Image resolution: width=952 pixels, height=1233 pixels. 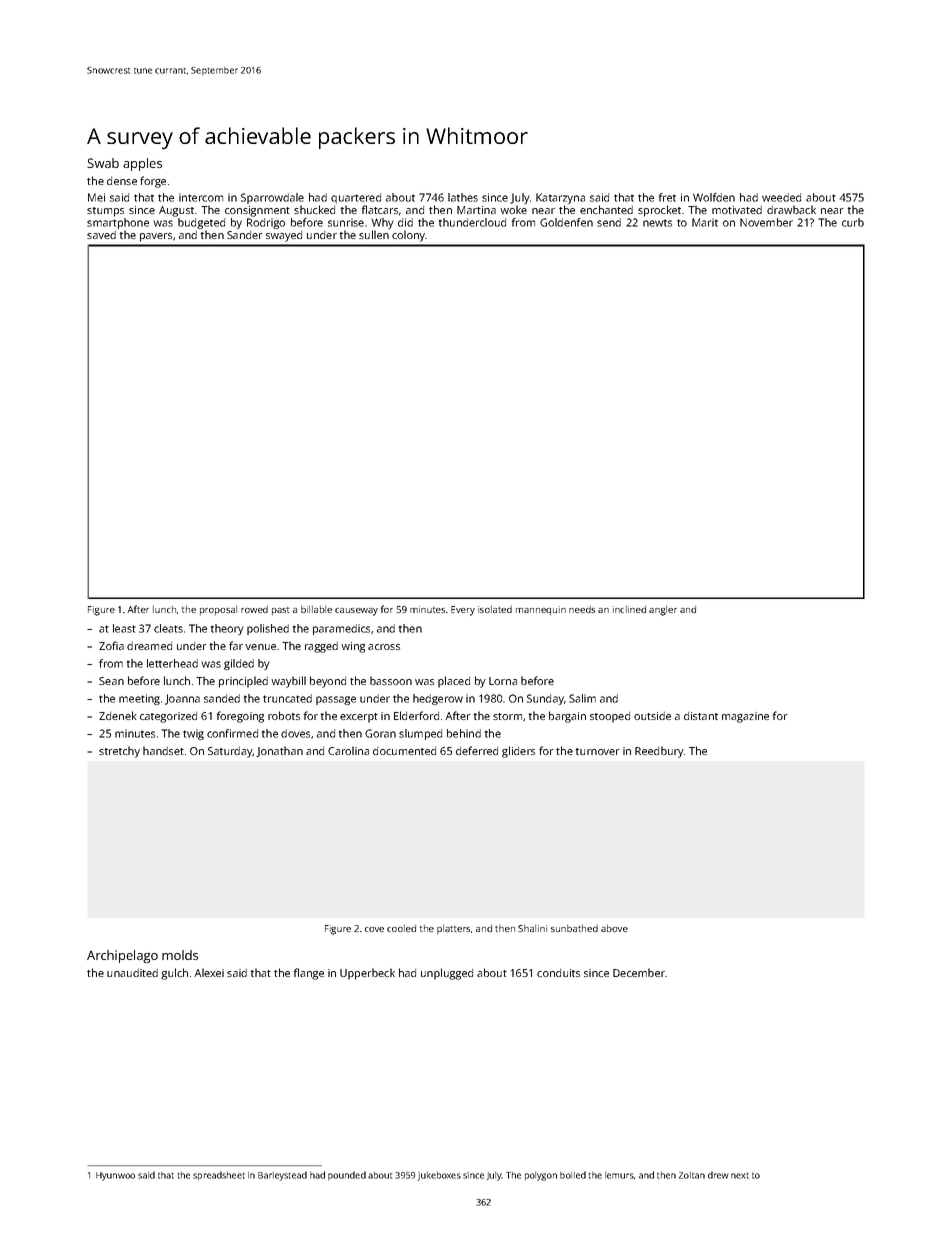 I want to click on woke, so click(x=513, y=209).
